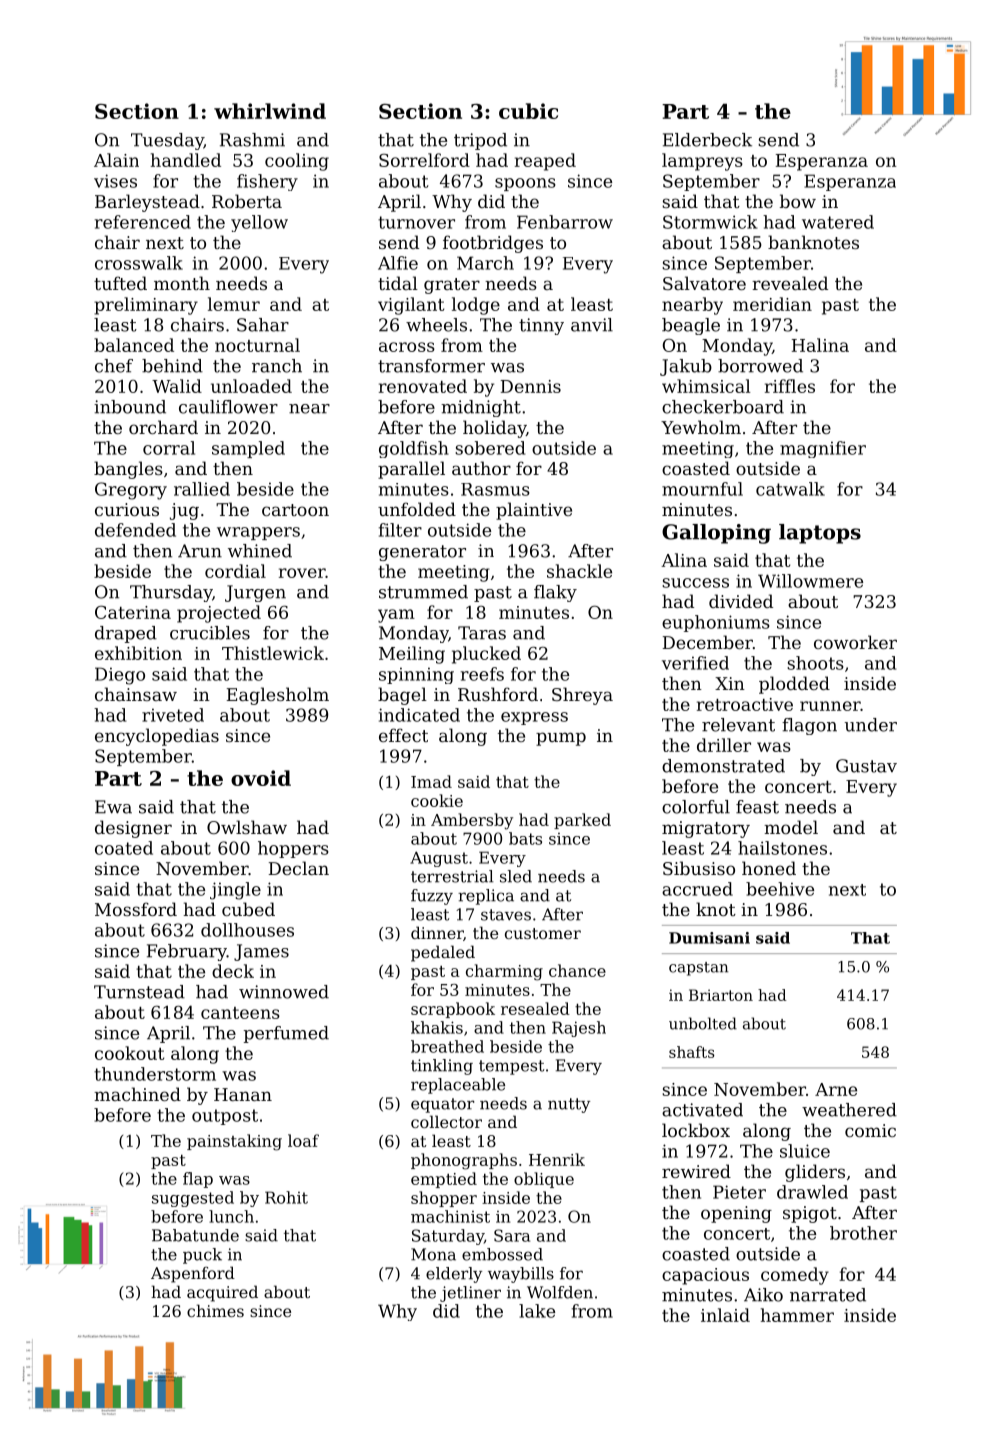  What do you see at coordinates (412, 655) in the page?
I see `Meiling` at bounding box center [412, 655].
